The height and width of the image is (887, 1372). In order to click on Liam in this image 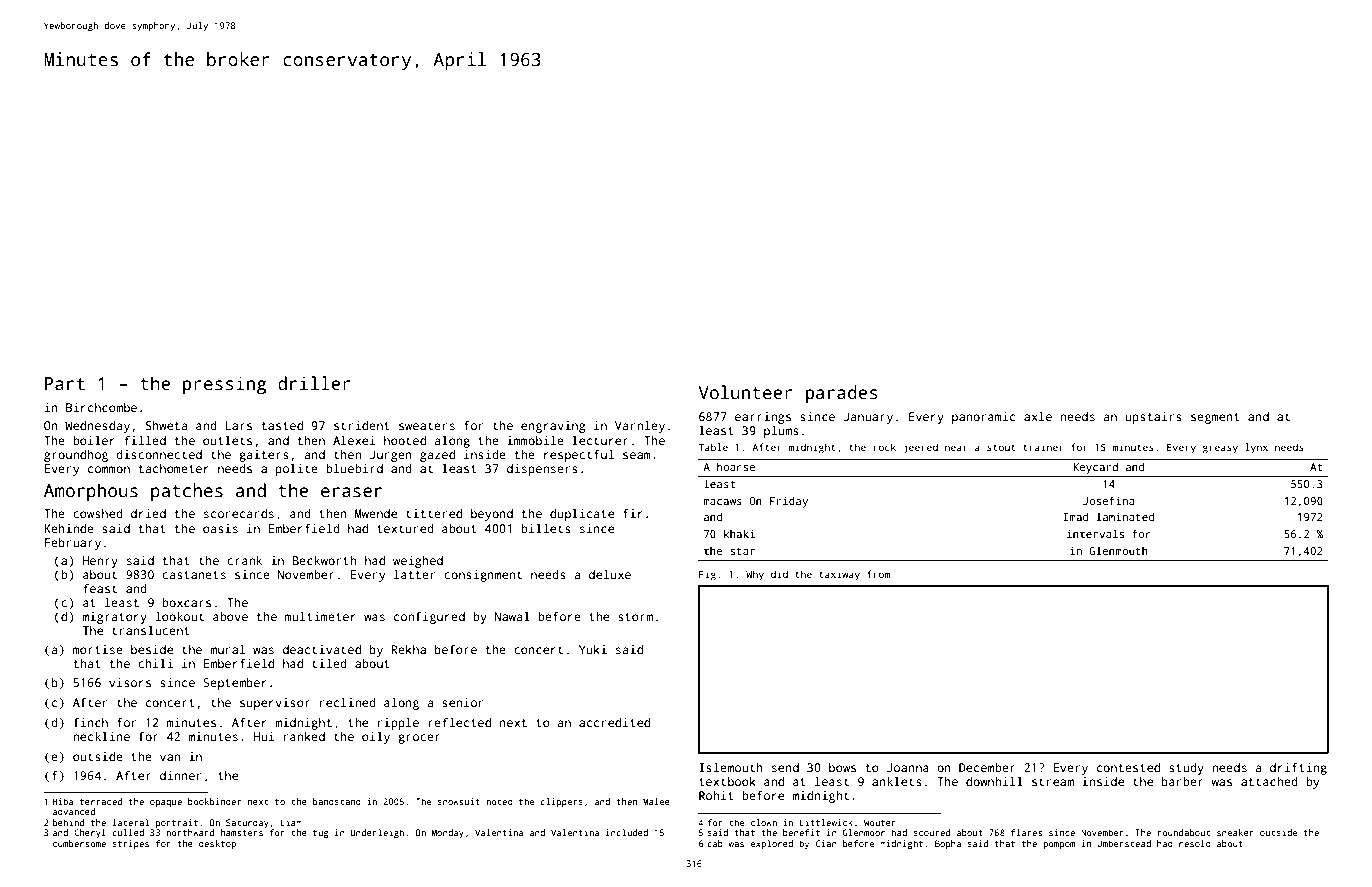, I will do `click(291, 822)`.
